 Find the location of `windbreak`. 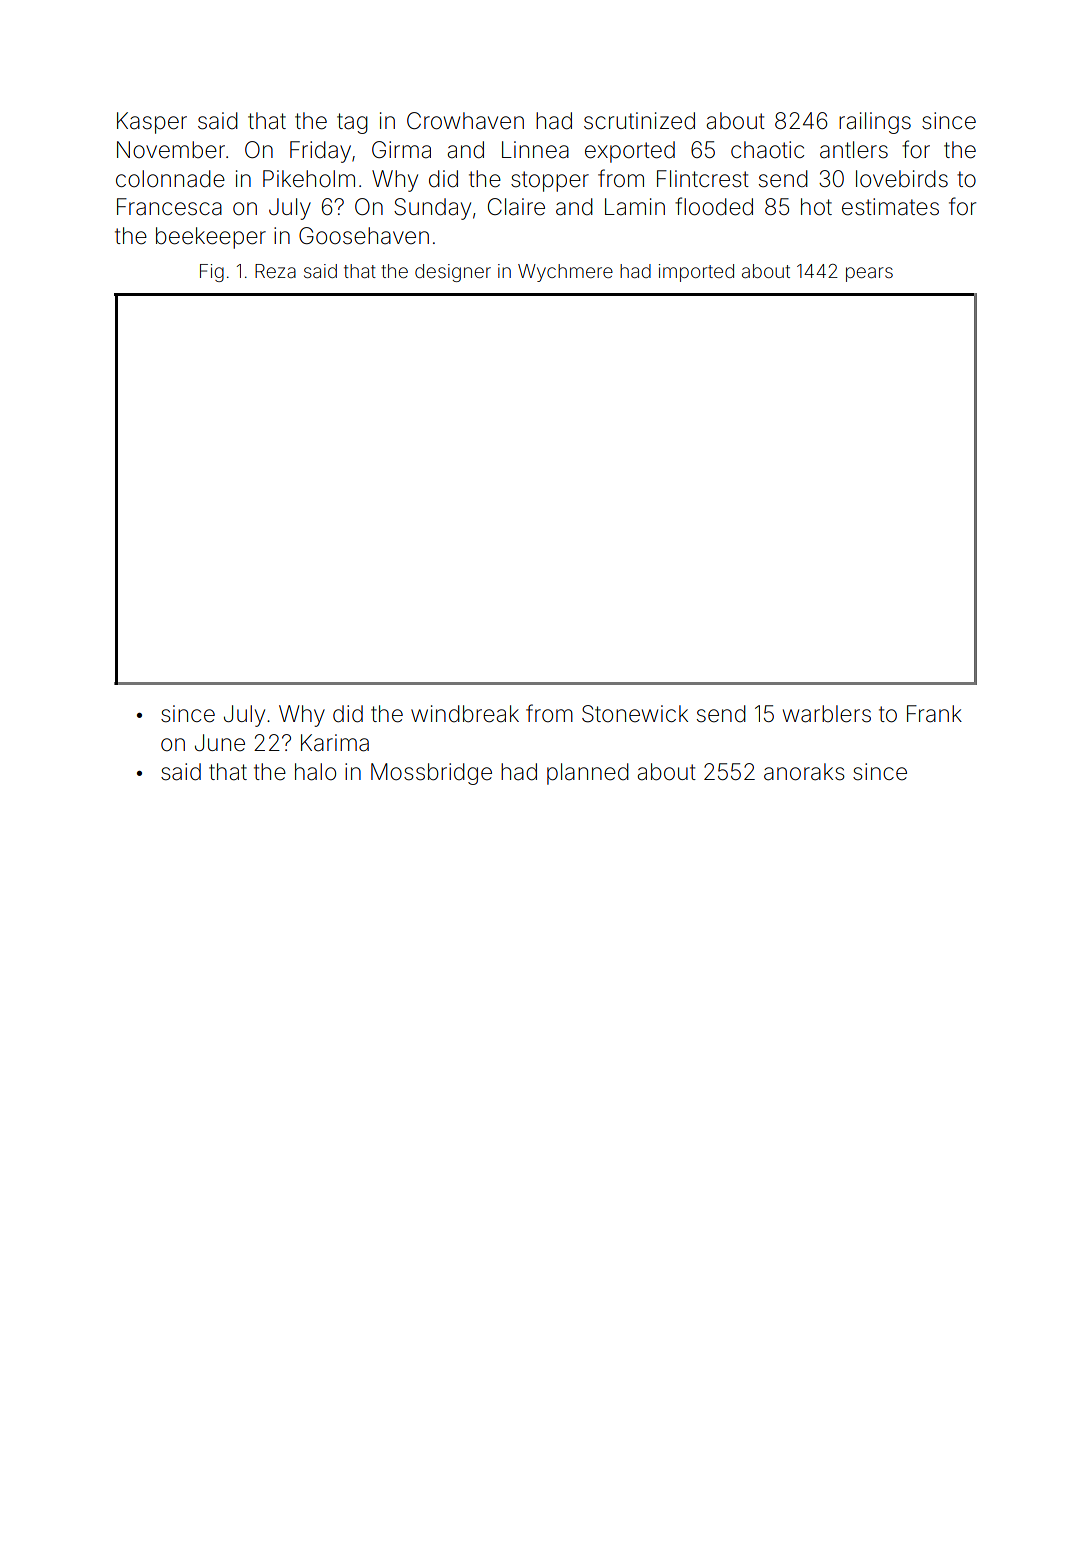

windbreak is located at coordinates (465, 714).
